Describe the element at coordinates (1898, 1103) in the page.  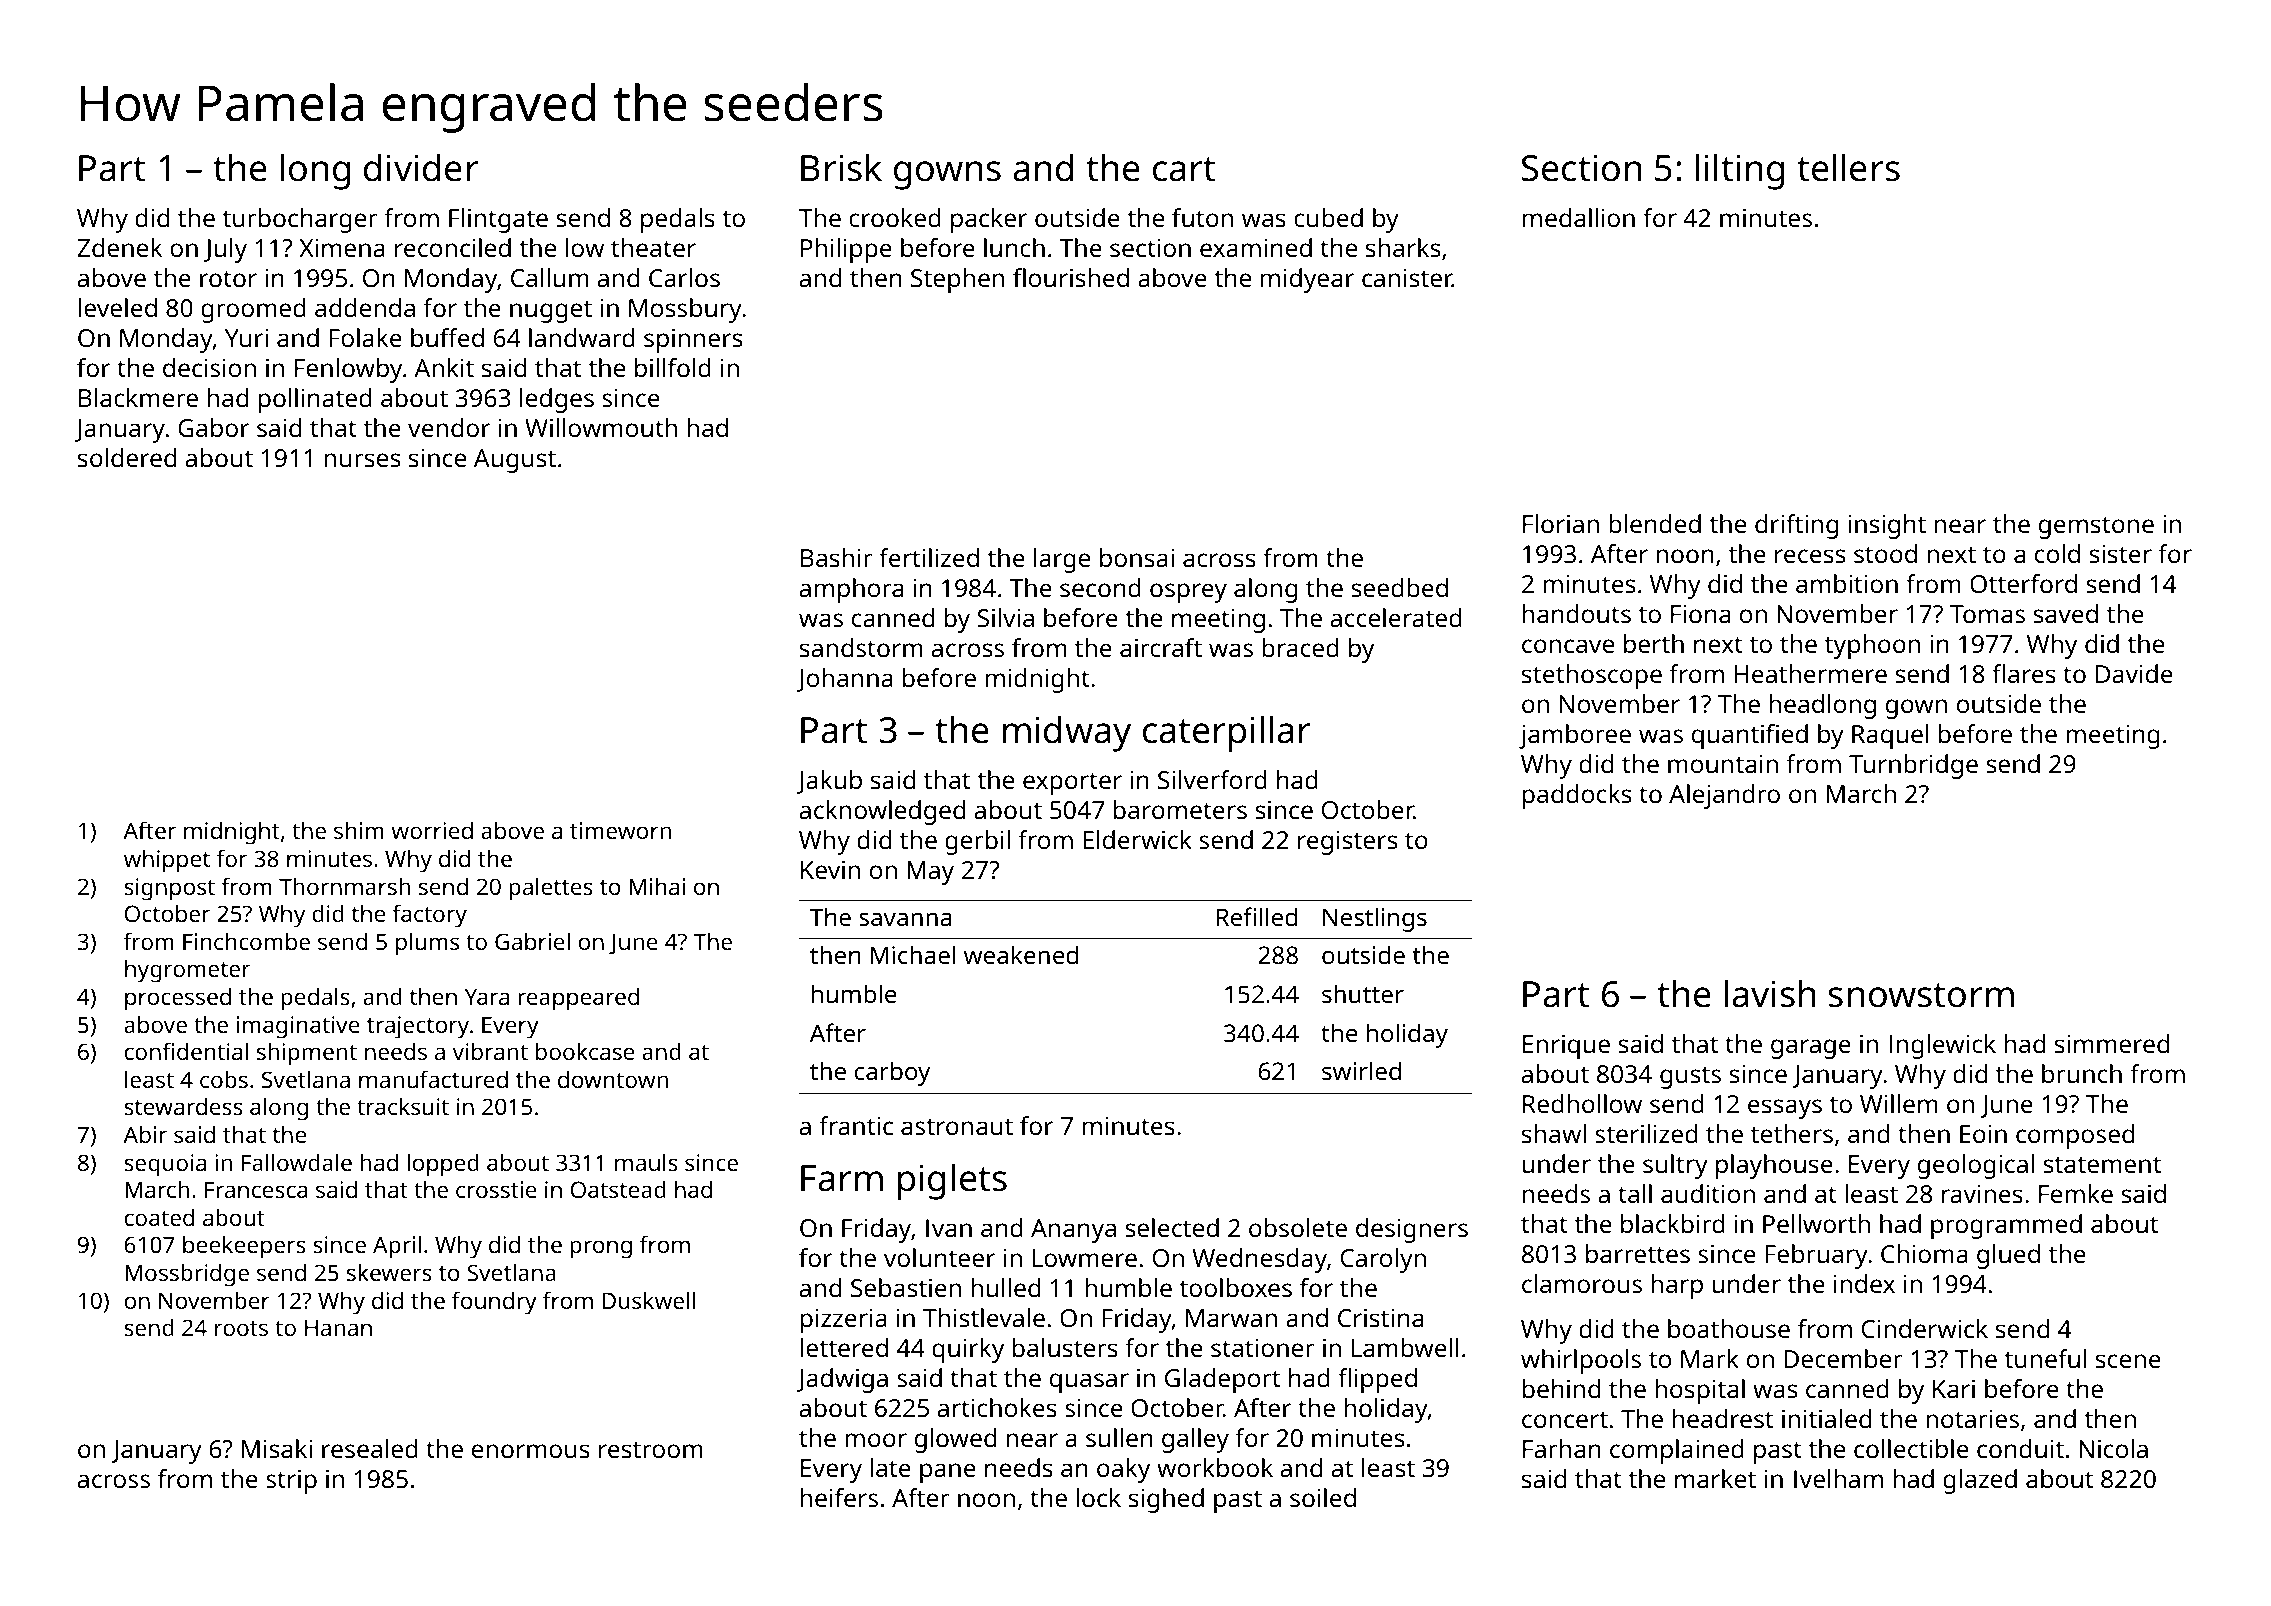
I see `Willem` at that location.
